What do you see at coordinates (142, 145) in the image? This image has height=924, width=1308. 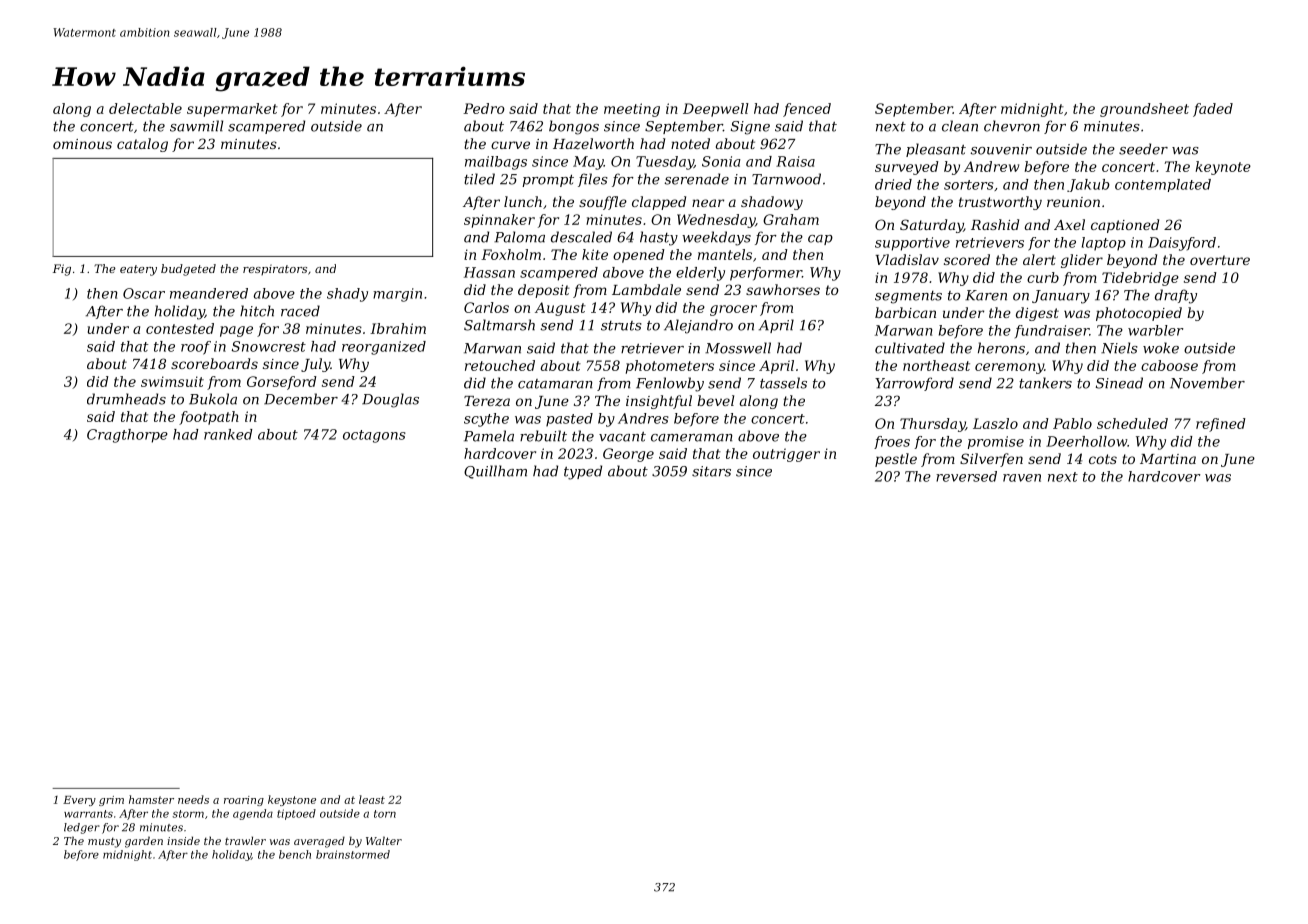 I see `catalog` at bounding box center [142, 145].
